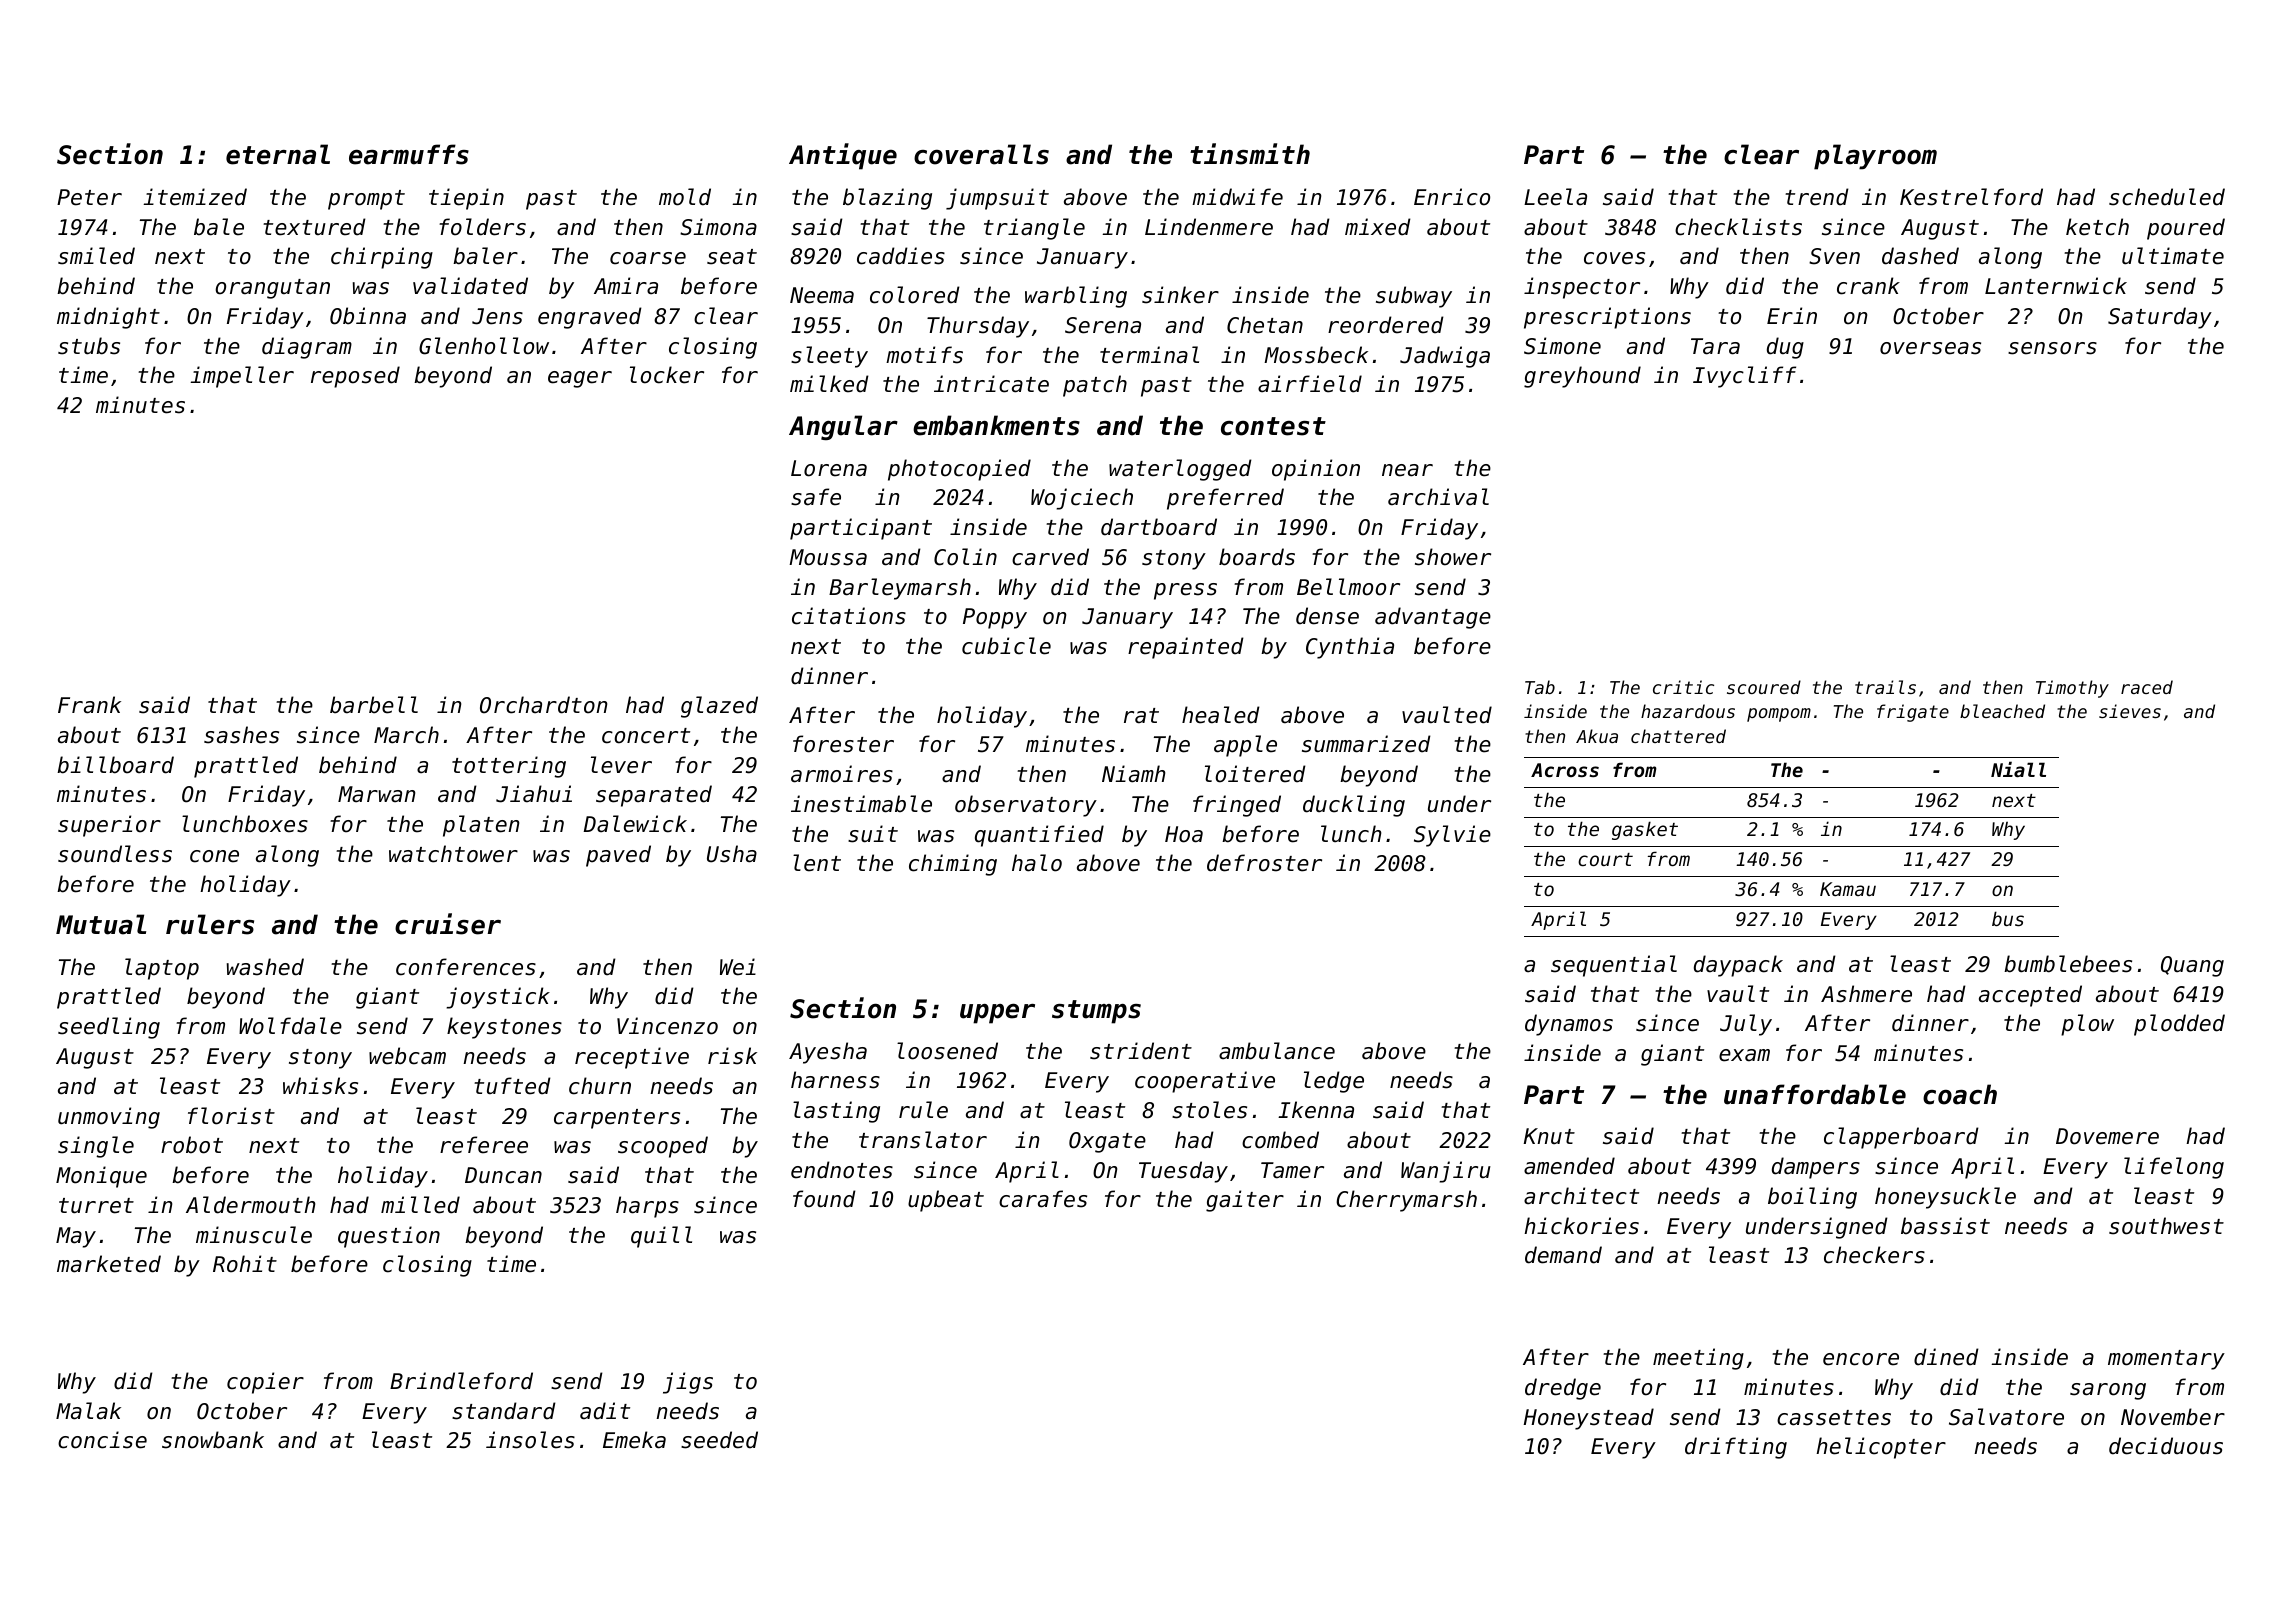 Image resolution: width=2282 pixels, height=1614 pixels. What do you see at coordinates (382, 258) in the screenshot?
I see `chirping` at bounding box center [382, 258].
